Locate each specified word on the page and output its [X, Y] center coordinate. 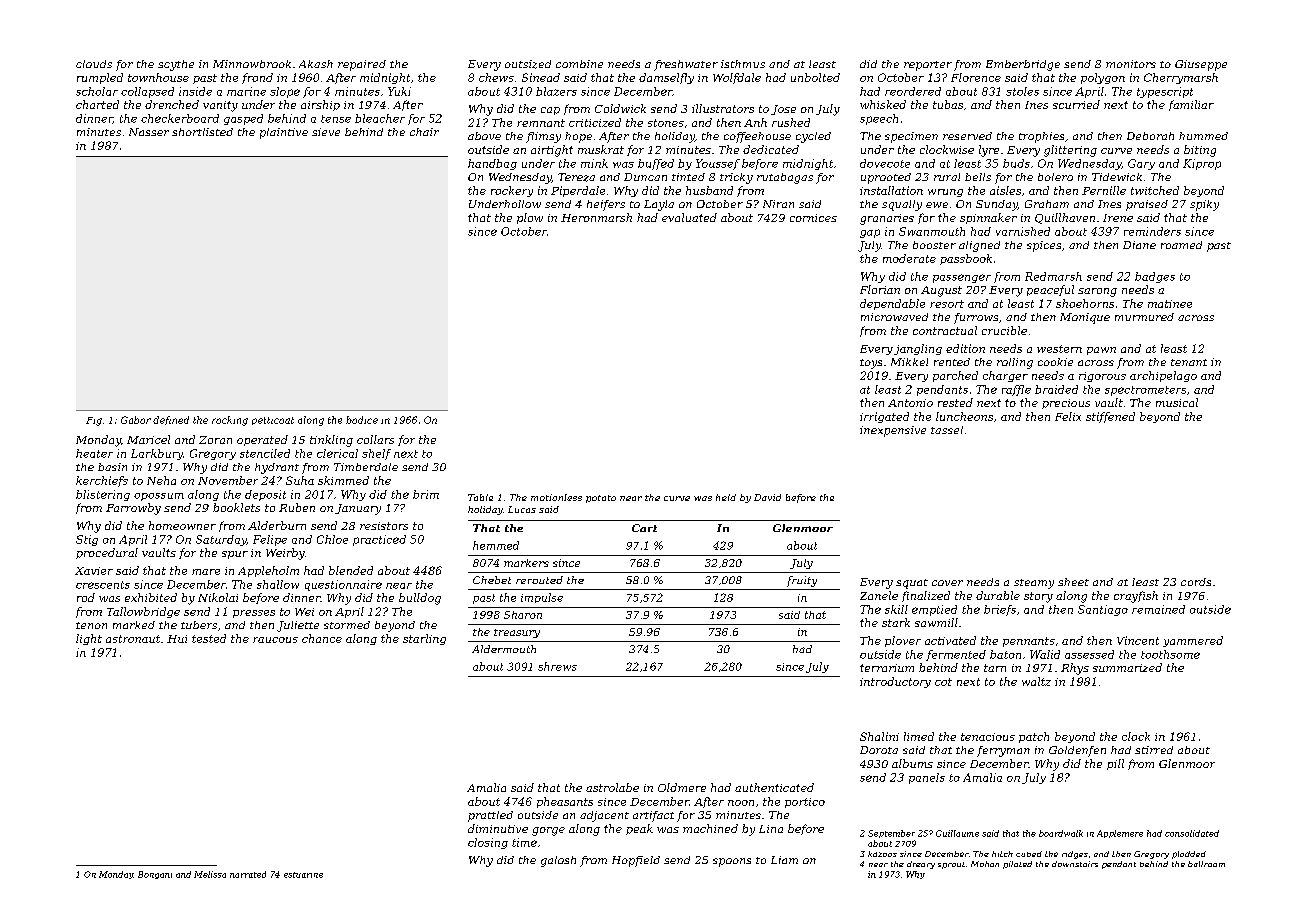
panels [927, 778]
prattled [490, 816]
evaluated [689, 217]
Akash [316, 64]
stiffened [1110, 417]
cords [1196, 582]
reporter [928, 66]
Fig [94, 421]
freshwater [686, 65]
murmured [1144, 317]
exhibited [151, 597]
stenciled [265, 453]
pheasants [565, 802]
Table [480, 497]
